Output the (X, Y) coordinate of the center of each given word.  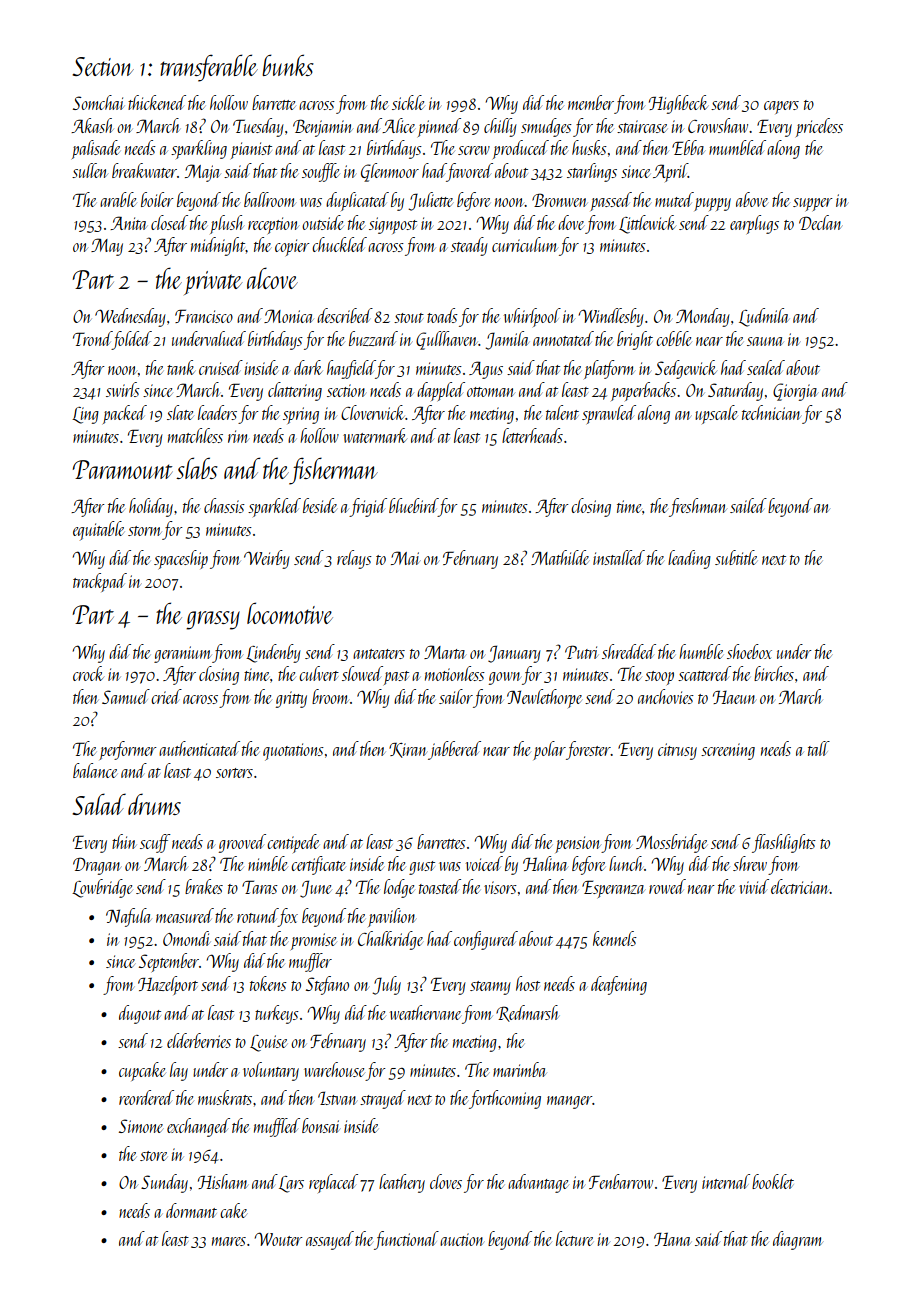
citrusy (677, 751)
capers (781, 107)
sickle (408, 102)
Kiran (407, 750)
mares (229, 1241)
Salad (99, 804)
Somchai (98, 102)
